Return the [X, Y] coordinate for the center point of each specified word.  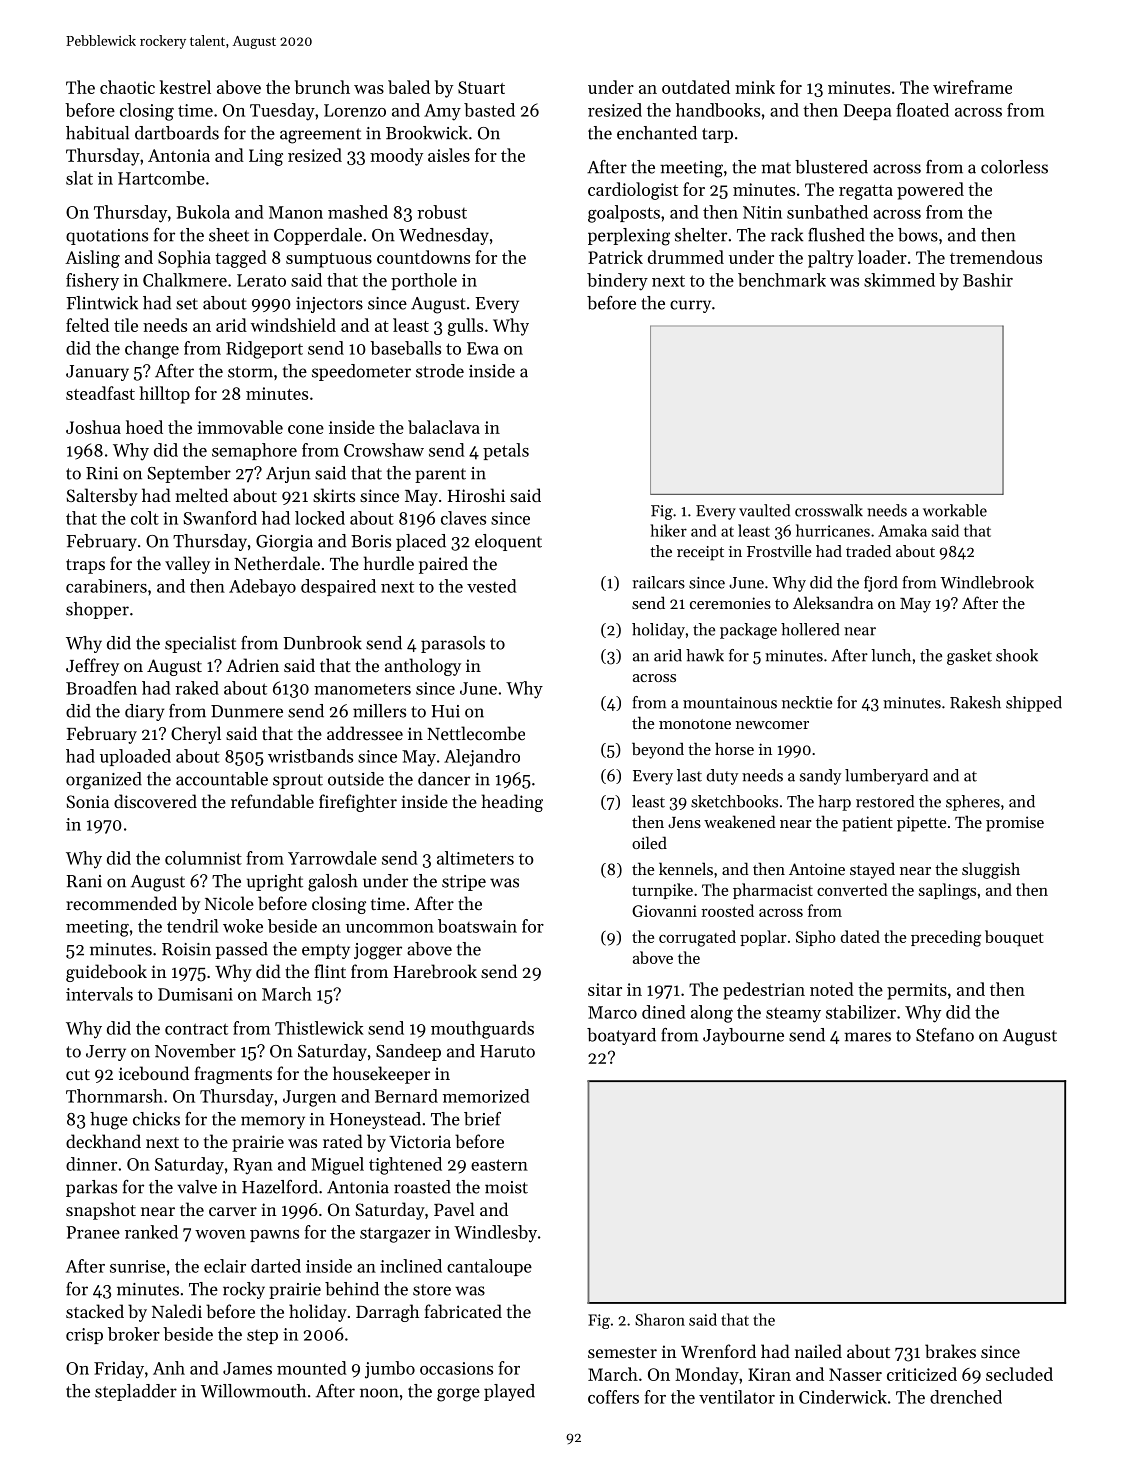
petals [506, 451]
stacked [95, 1311]
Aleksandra [833, 602]
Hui [445, 711]
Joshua [93, 427]
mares [867, 1037]
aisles [449, 155]
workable [955, 510]
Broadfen [101, 688]
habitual [97, 133]
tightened [405, 1166]
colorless [1014, 167]
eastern [499, 1165]
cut [78, 1074]
